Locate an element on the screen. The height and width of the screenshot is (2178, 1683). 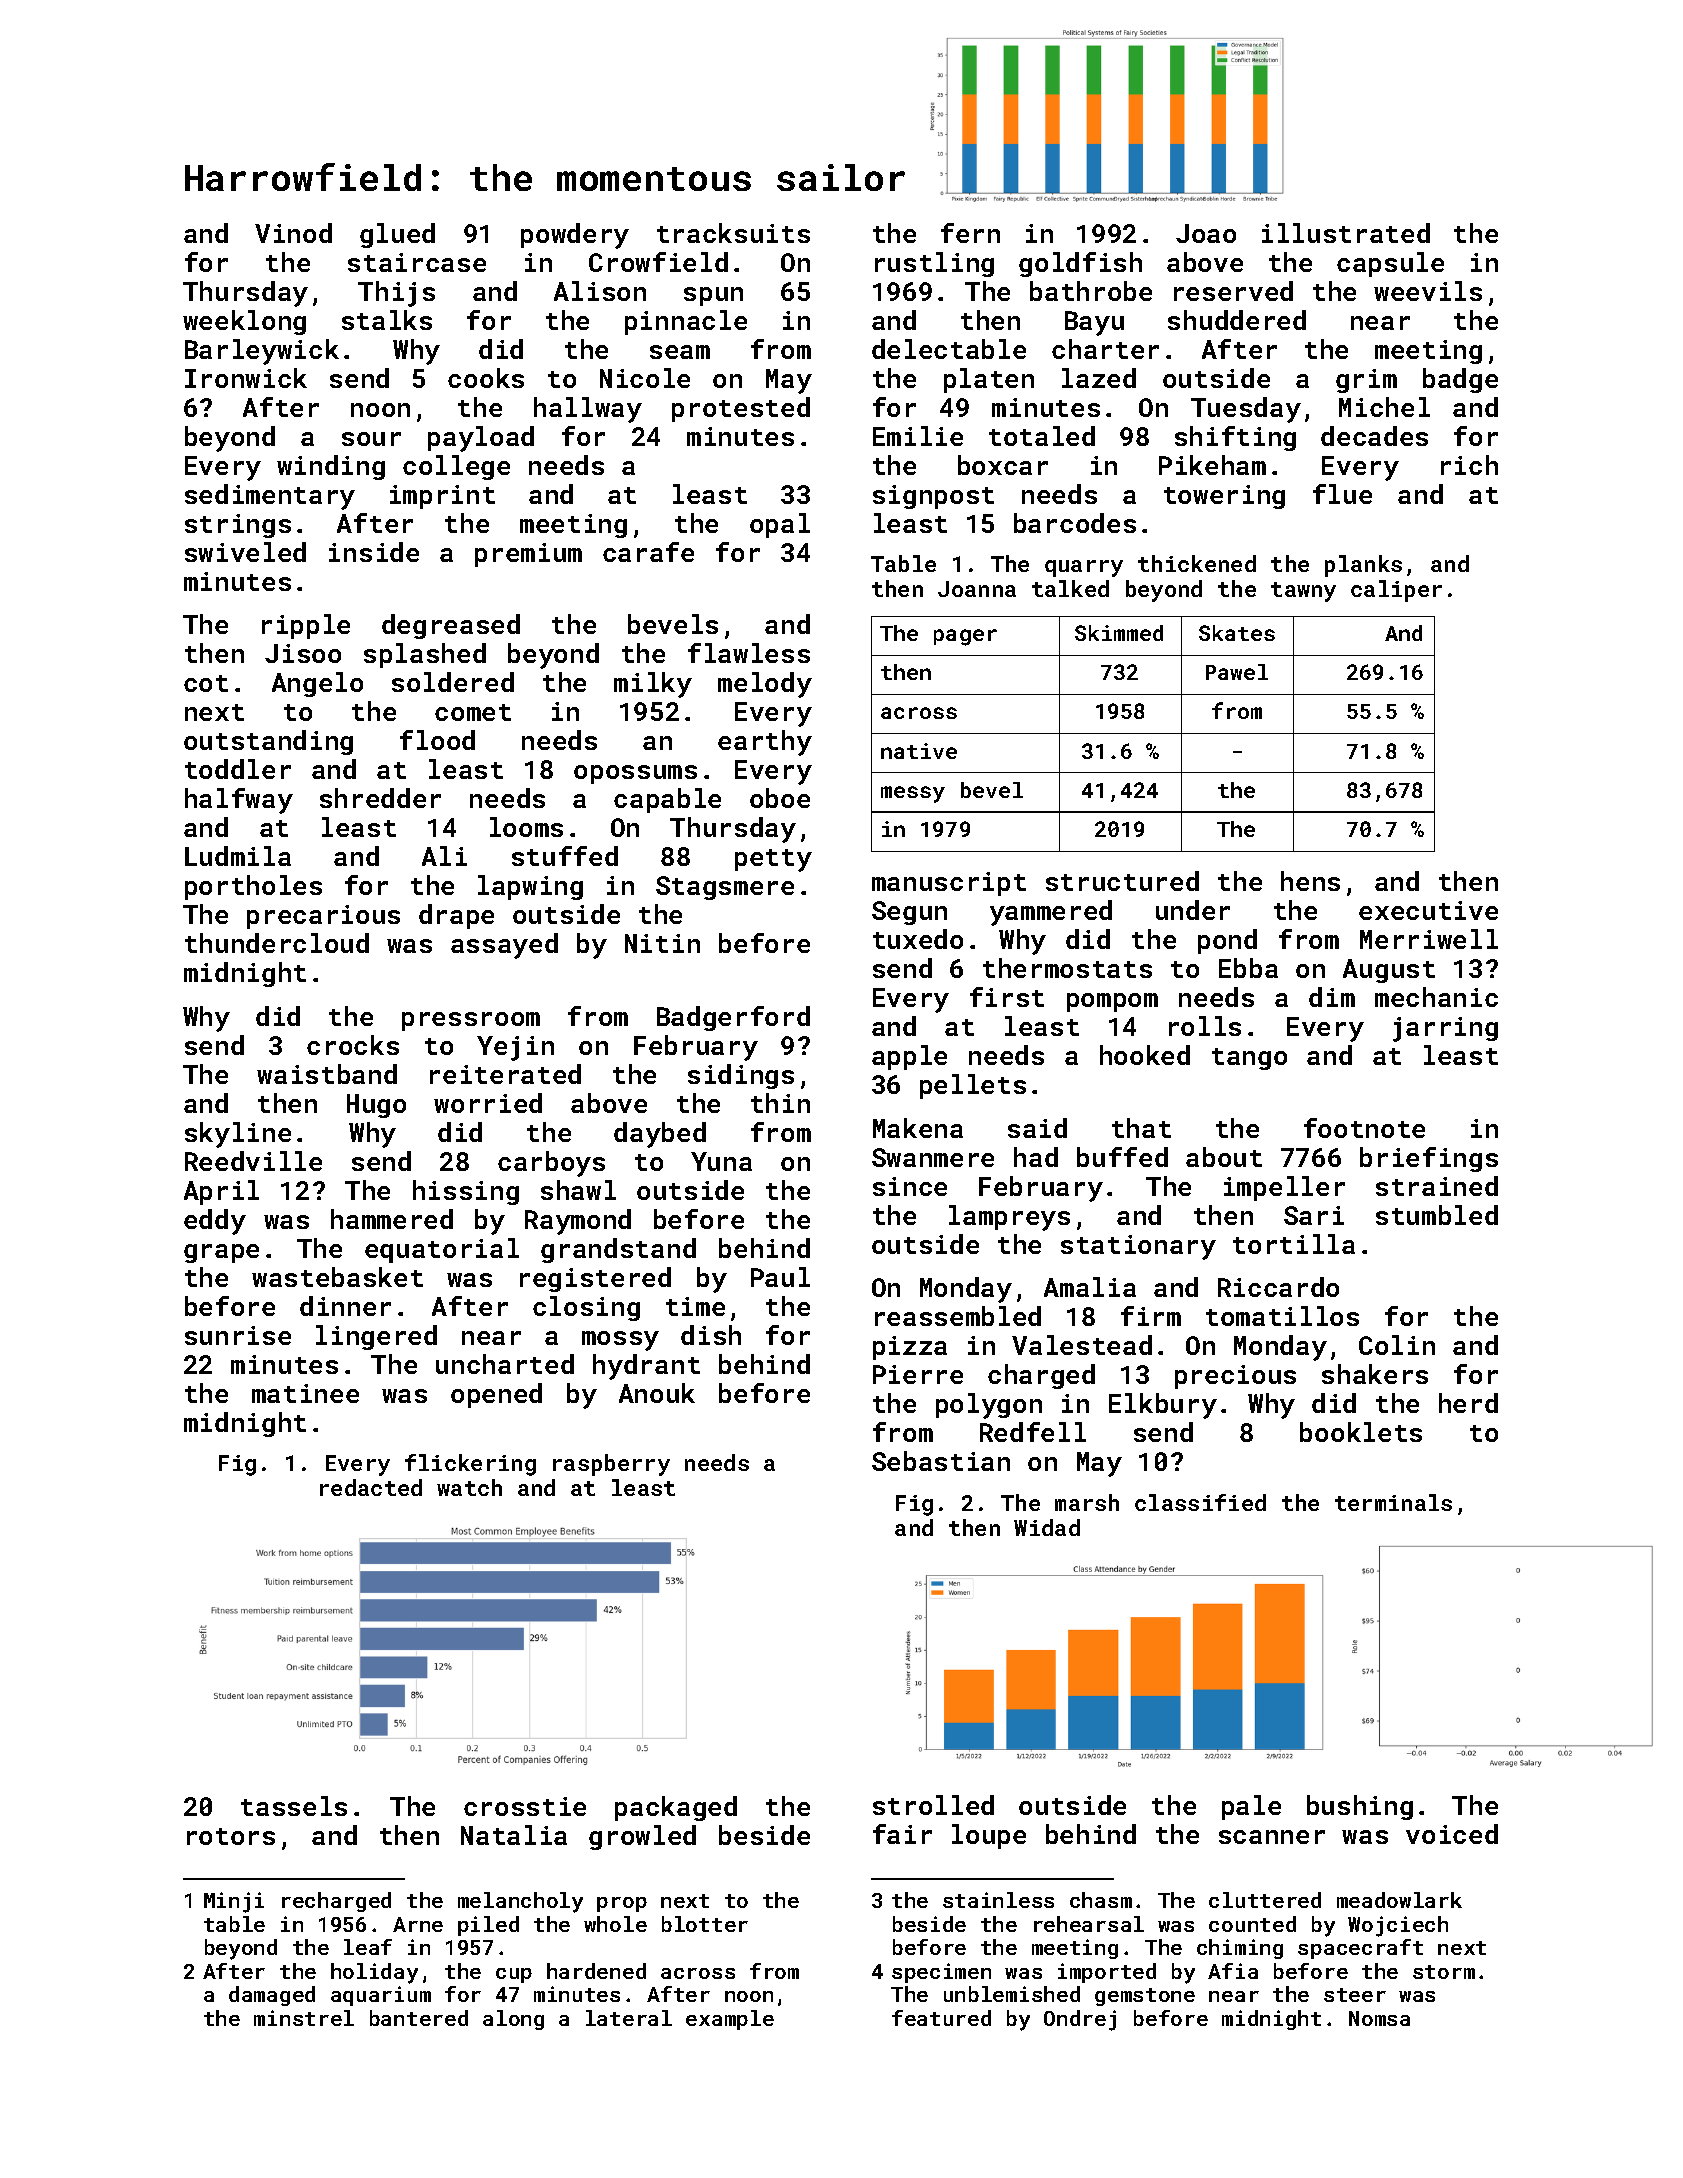
redacted is located at coordinates (371, 1487).
